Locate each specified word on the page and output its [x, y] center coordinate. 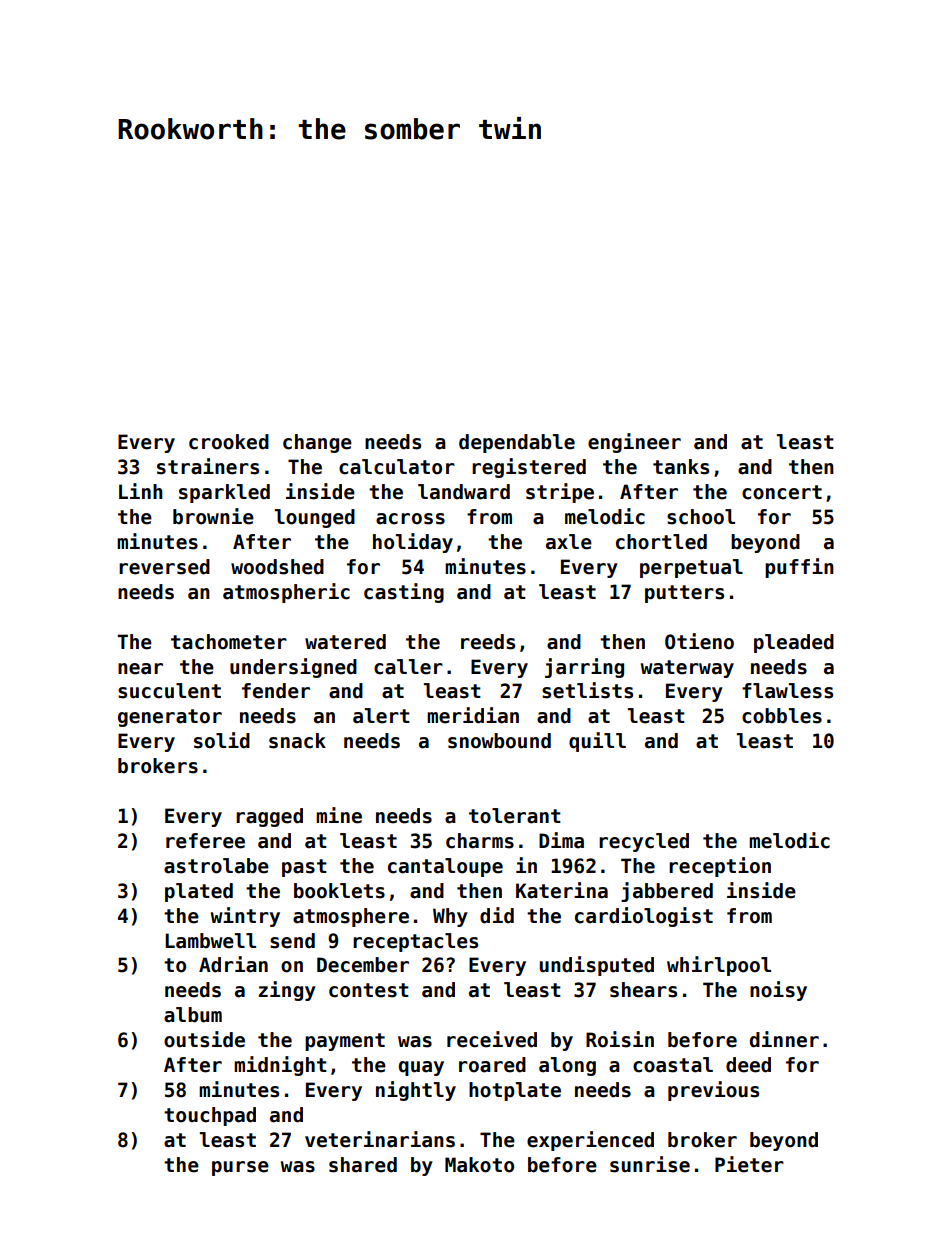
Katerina [562, 890]
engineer [634, 443]
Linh [141, 491]
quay [421, 1068]
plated [199, 892]
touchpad [210, 1116]
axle [569, 542]
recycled [644, 842]
